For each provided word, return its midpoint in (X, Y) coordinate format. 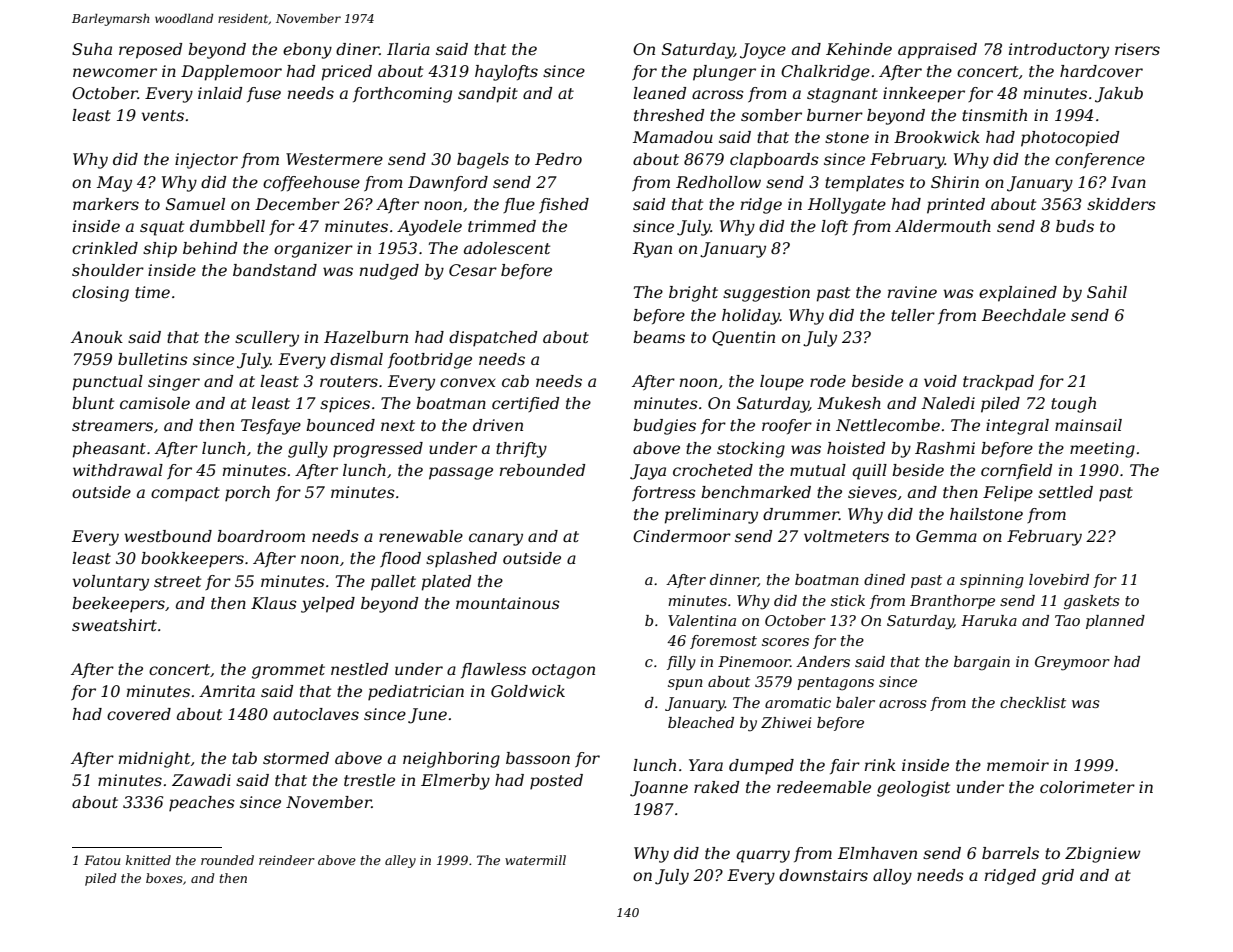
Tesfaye (271, 427)
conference (1100, 160)
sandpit (488, 95)
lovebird (1059, 579)
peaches (202, 804)
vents (163, 115)
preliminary (711, 516)
